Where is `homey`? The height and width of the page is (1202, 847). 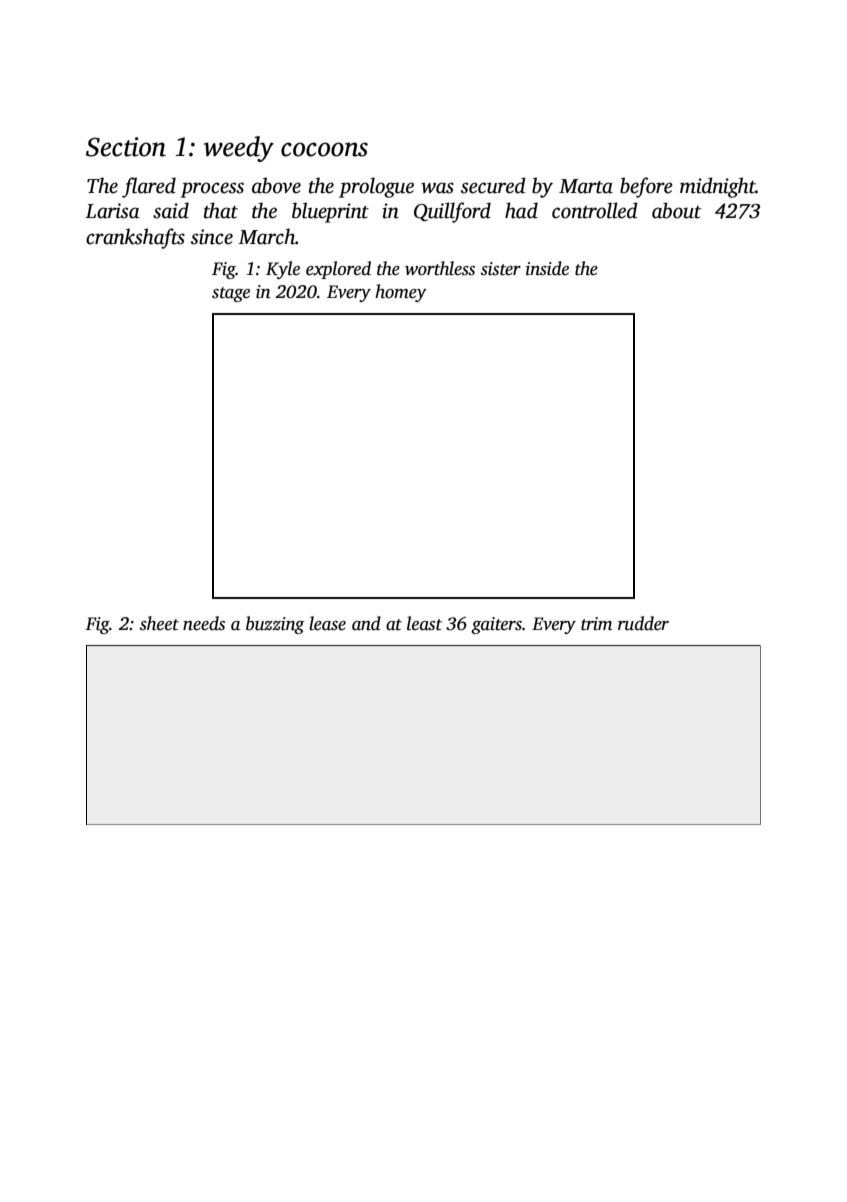 homey is located at coordinates (401, 293).
